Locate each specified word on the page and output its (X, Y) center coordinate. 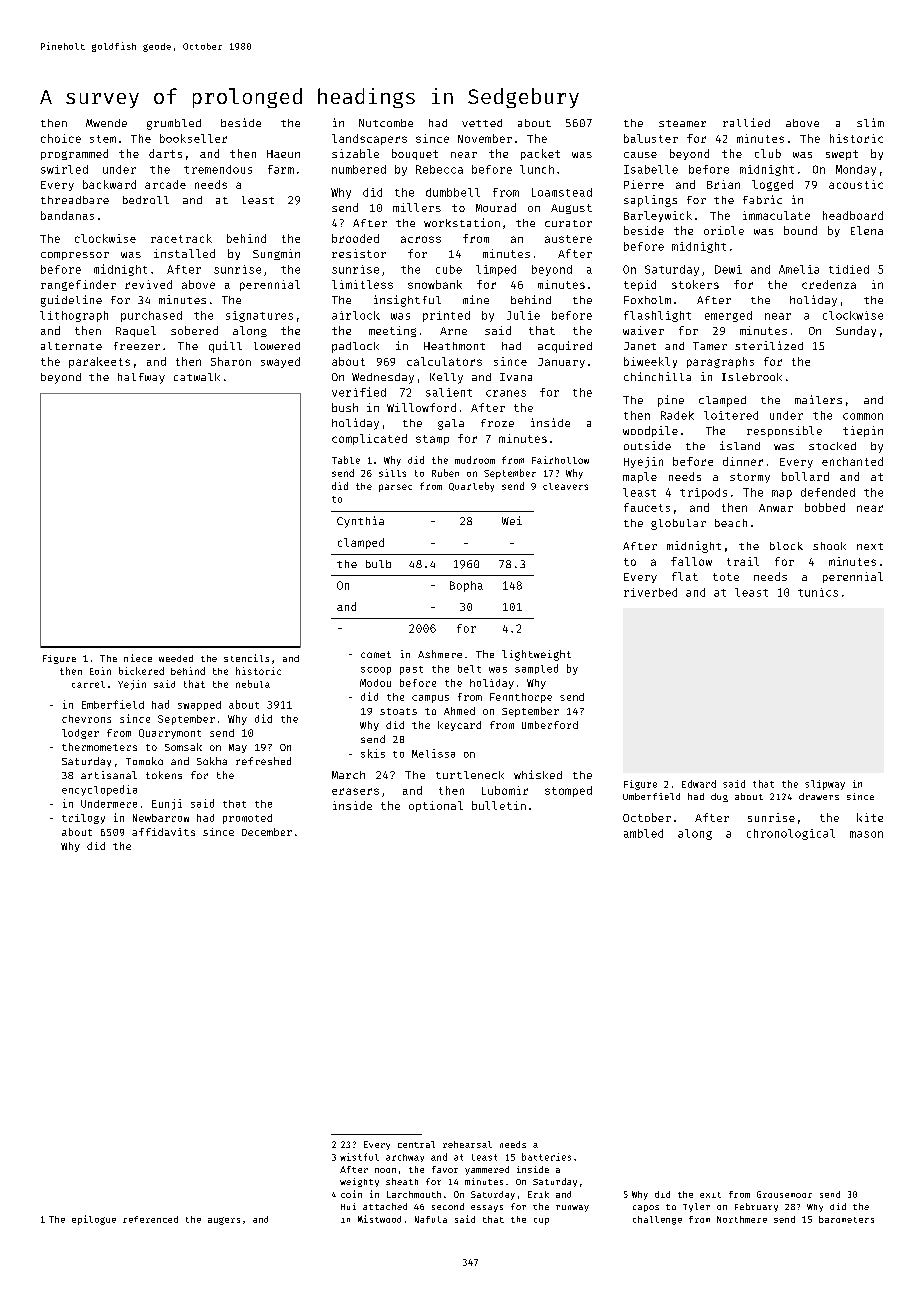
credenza (829, 284)
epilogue (94, 1220)
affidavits (163, 832)
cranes (506, 393)
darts (165, 153)
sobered (194, 330)
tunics (818, 592)
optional (436, 806)
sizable (355, 153)
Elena (867, 230)
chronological (791, 834)
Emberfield (113, 704)
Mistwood (379, 1219)
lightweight (536, 655)
